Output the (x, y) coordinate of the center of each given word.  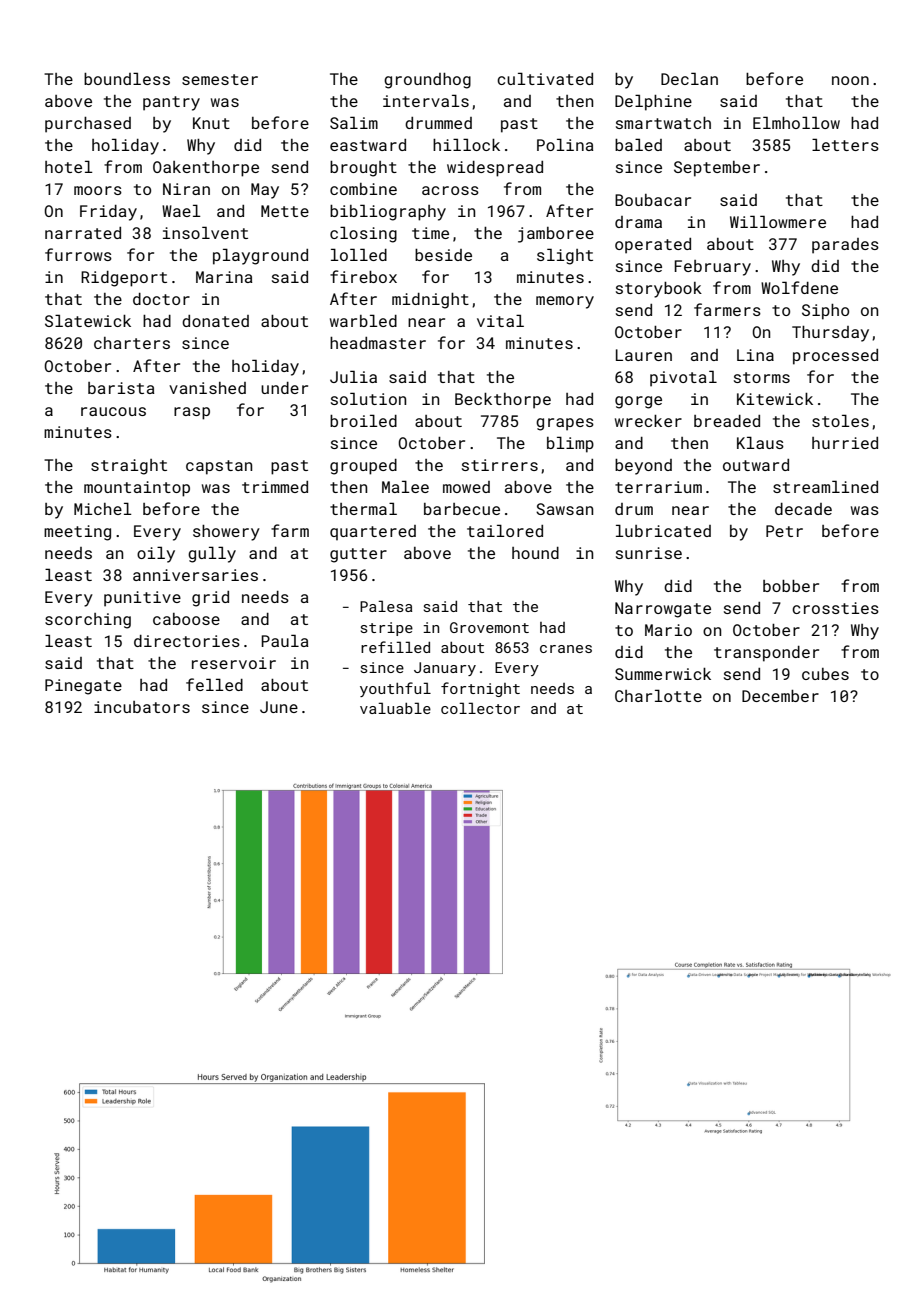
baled (638, 144)
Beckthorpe (503, 401)
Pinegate (83, 687)
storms (762, 377)
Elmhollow (796, 122)
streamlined (825, 486)
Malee (405, 486)
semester (220, 79)
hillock (466, 144)
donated (215, 321)
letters (845, 144)
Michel (103, 508)
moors (98, 190)
